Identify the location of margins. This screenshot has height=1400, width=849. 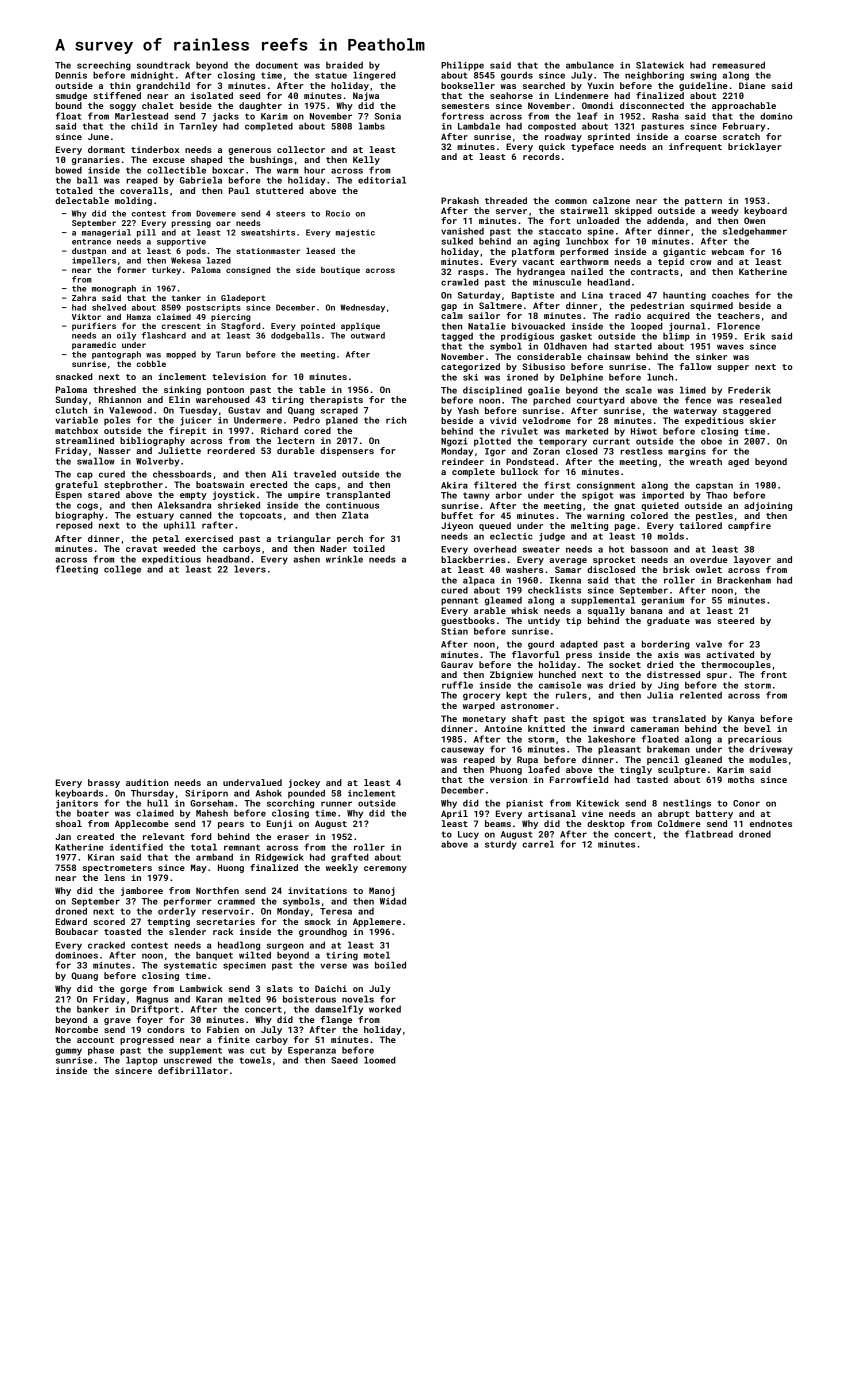
(687, 452).
